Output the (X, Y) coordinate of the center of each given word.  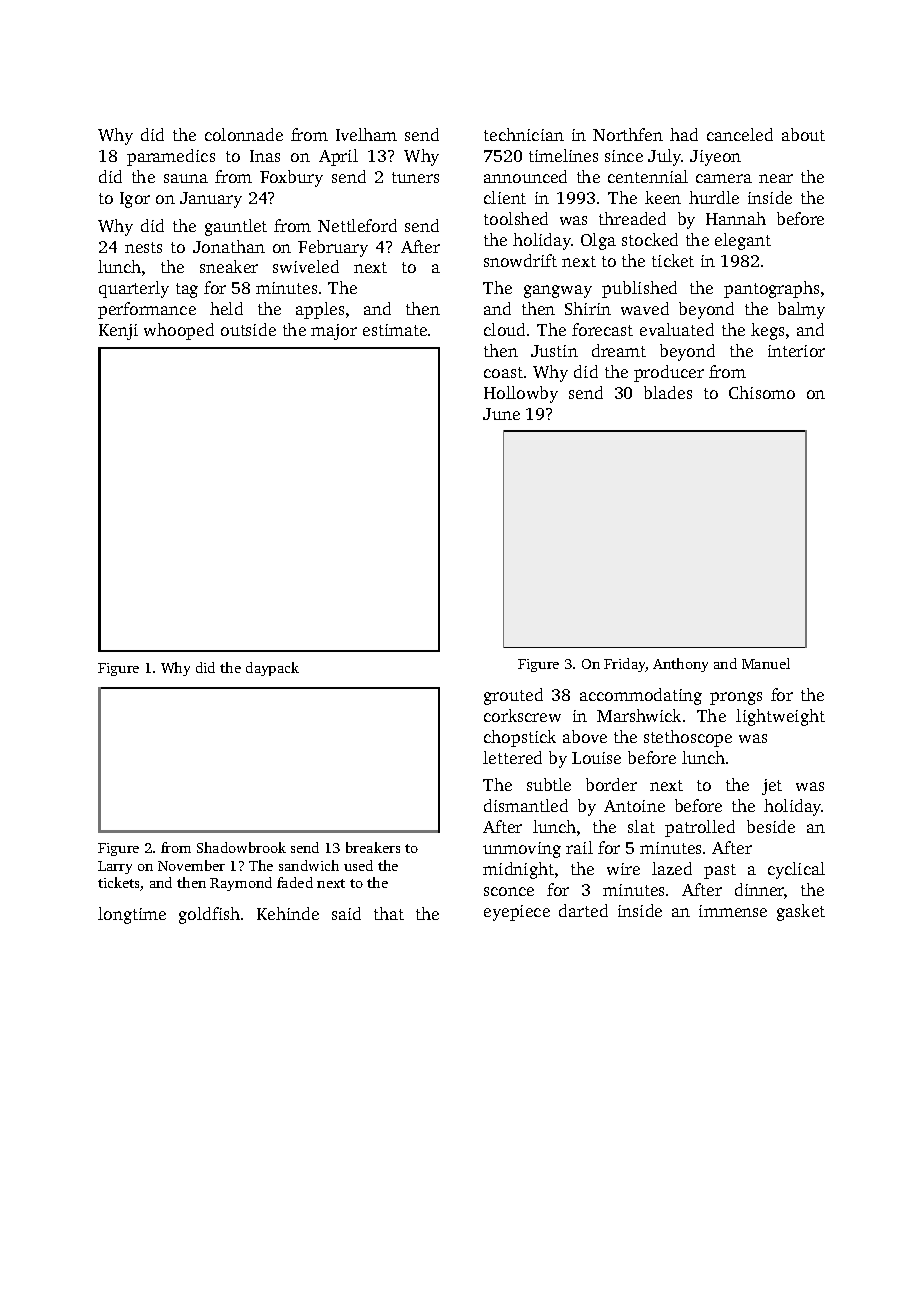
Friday (625, 665)
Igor (135, 200)
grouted (513, 696)
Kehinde (288, 913)
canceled (740, 134)
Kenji (118, 332)
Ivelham (366, 134)
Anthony (680, 665)
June (501, 414)
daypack (272, 669)
